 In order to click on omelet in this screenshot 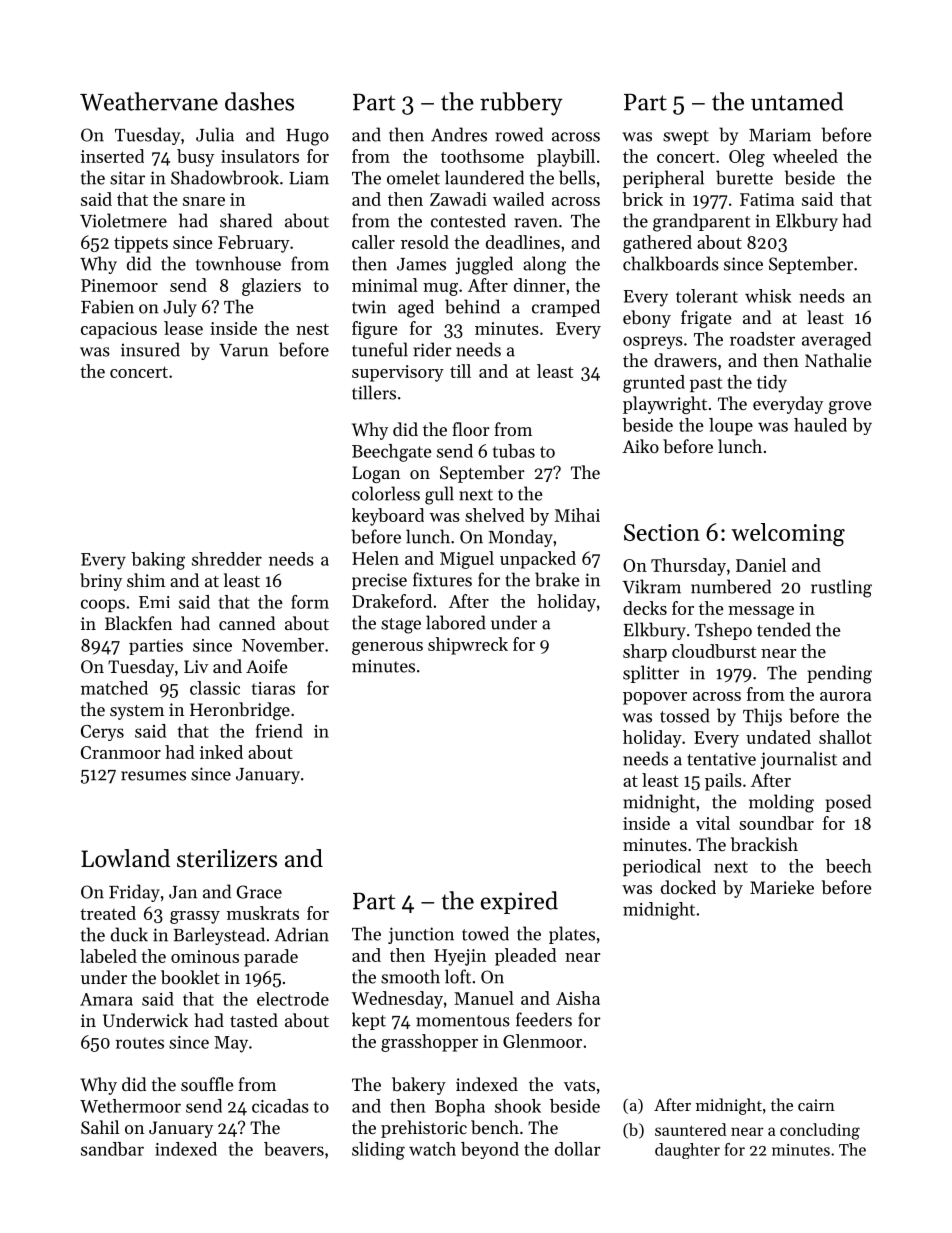, I will do `click(413, 177)`.
